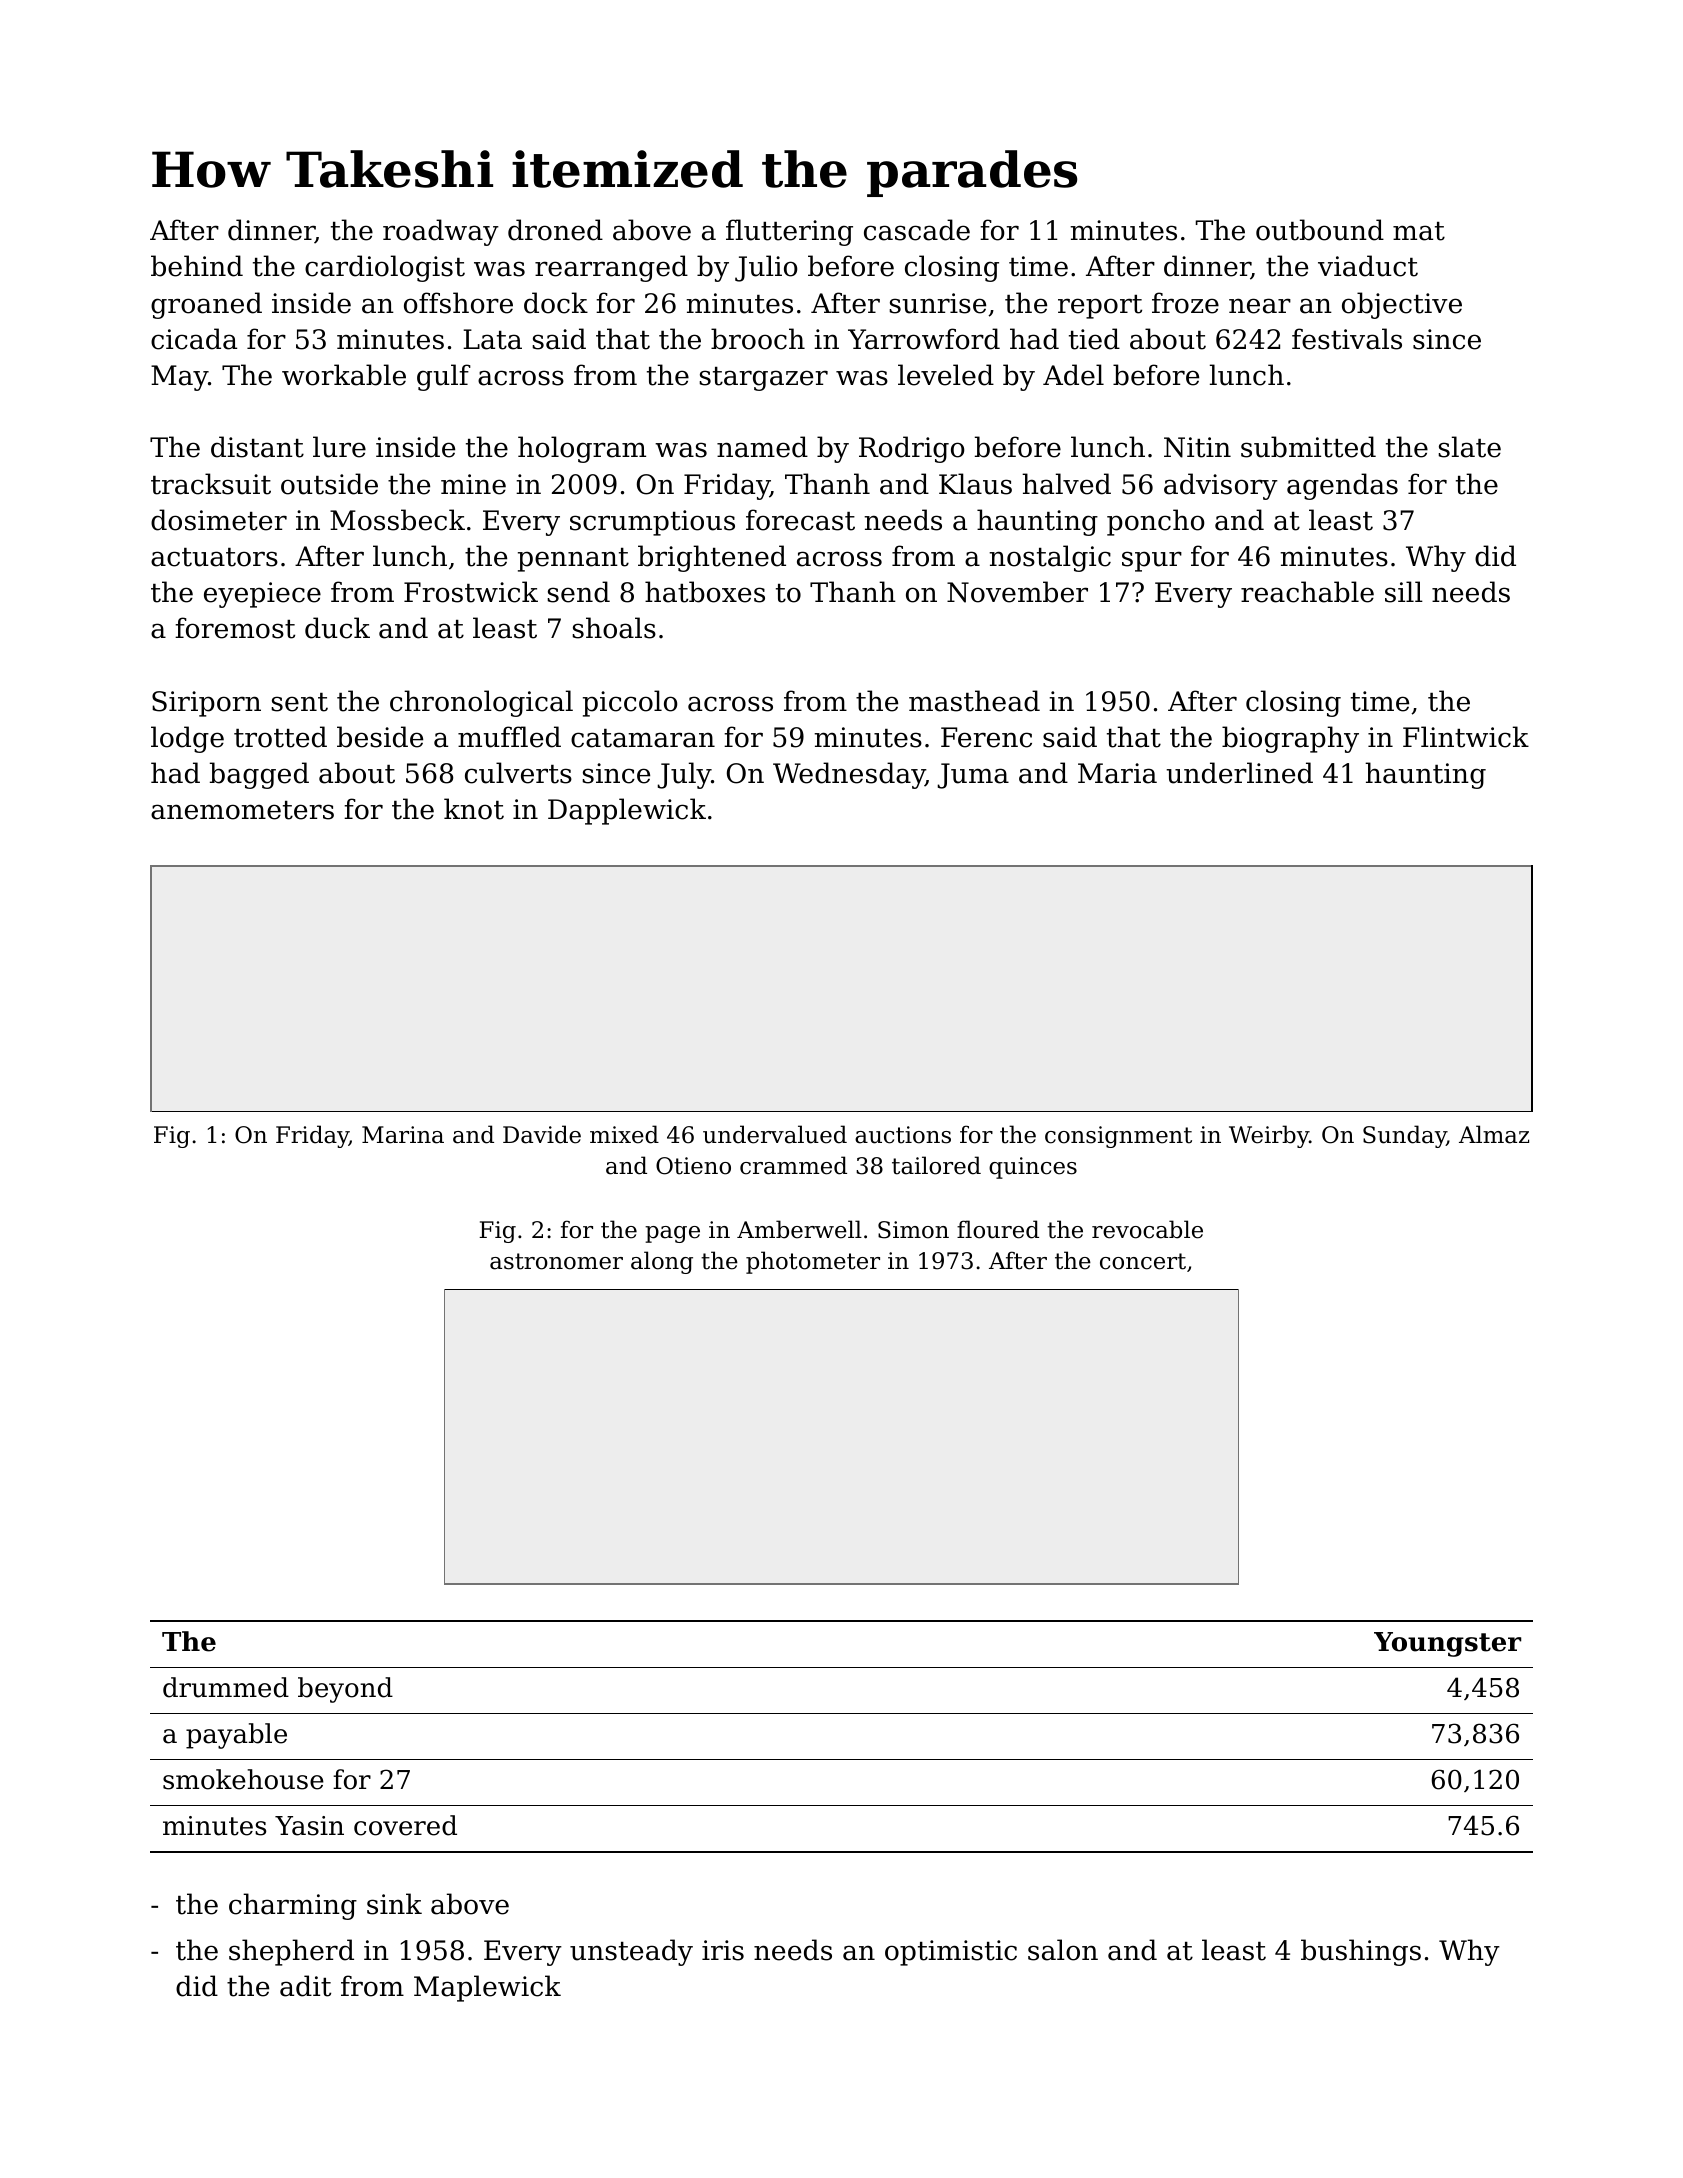  Describe the element at coordinates (1419, 231) in the screenshot. I see `mat` at that location.
